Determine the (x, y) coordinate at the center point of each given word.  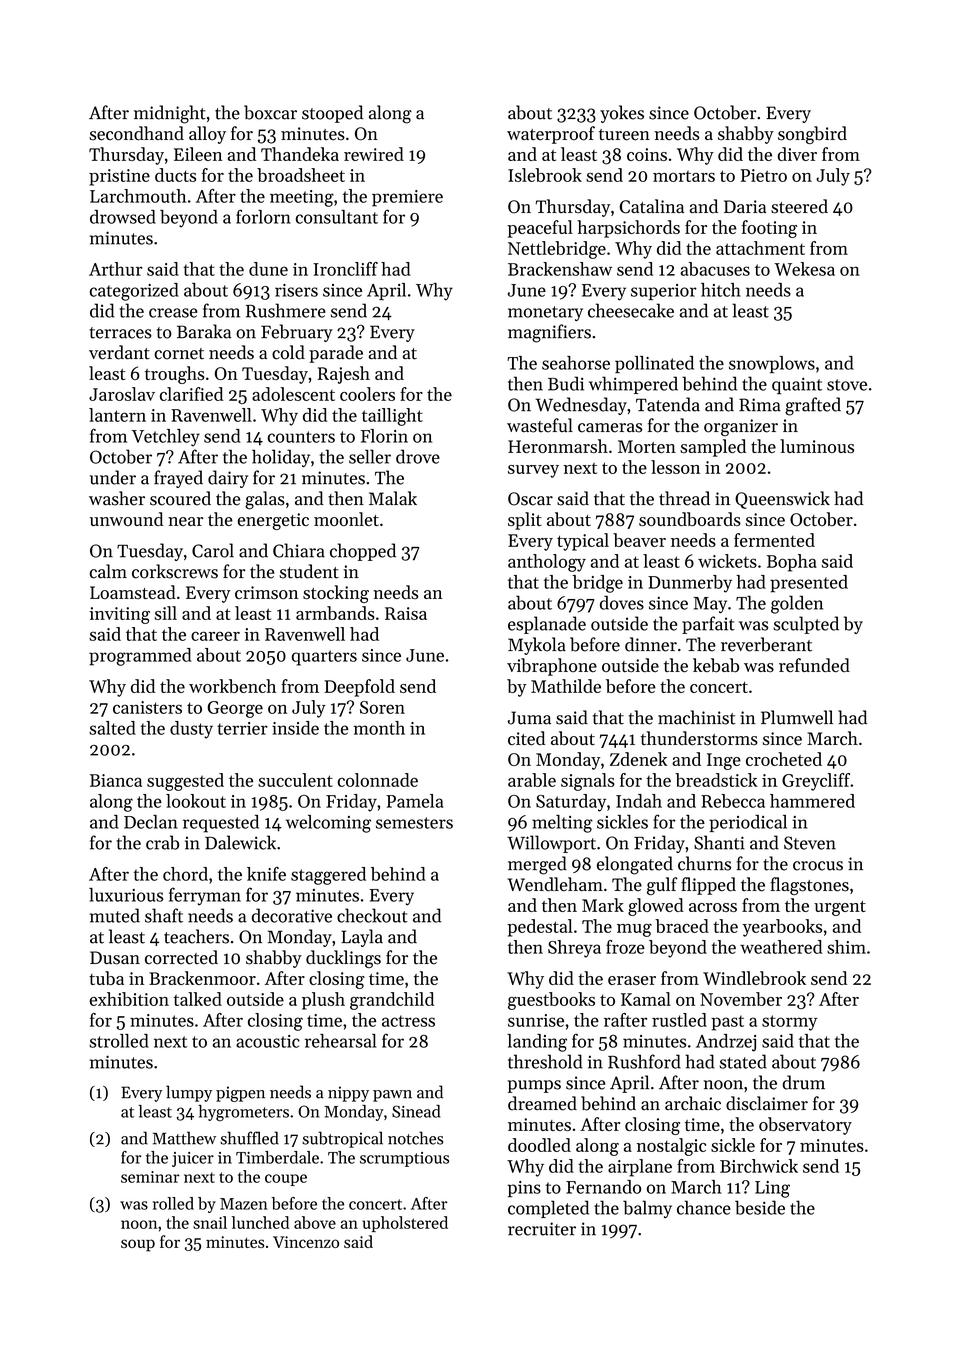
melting (562, 824)
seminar (150, 1177)
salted (112, 728)
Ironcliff (345, 269)
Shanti (719, 842)
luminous (817, 446)
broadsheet (301, 175)
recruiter (542, 1229)
